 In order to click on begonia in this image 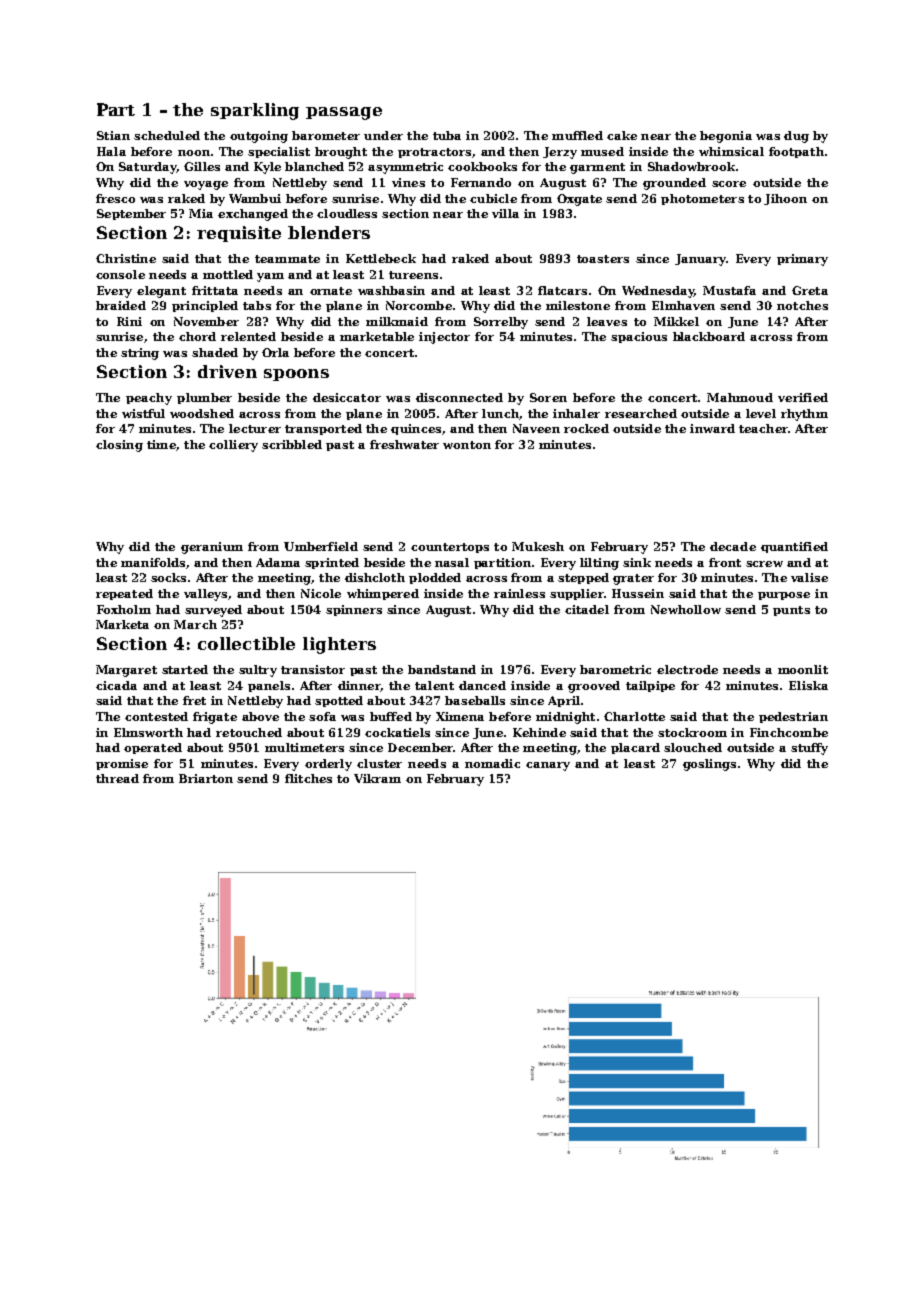, I will do `click(726, 137)`.
